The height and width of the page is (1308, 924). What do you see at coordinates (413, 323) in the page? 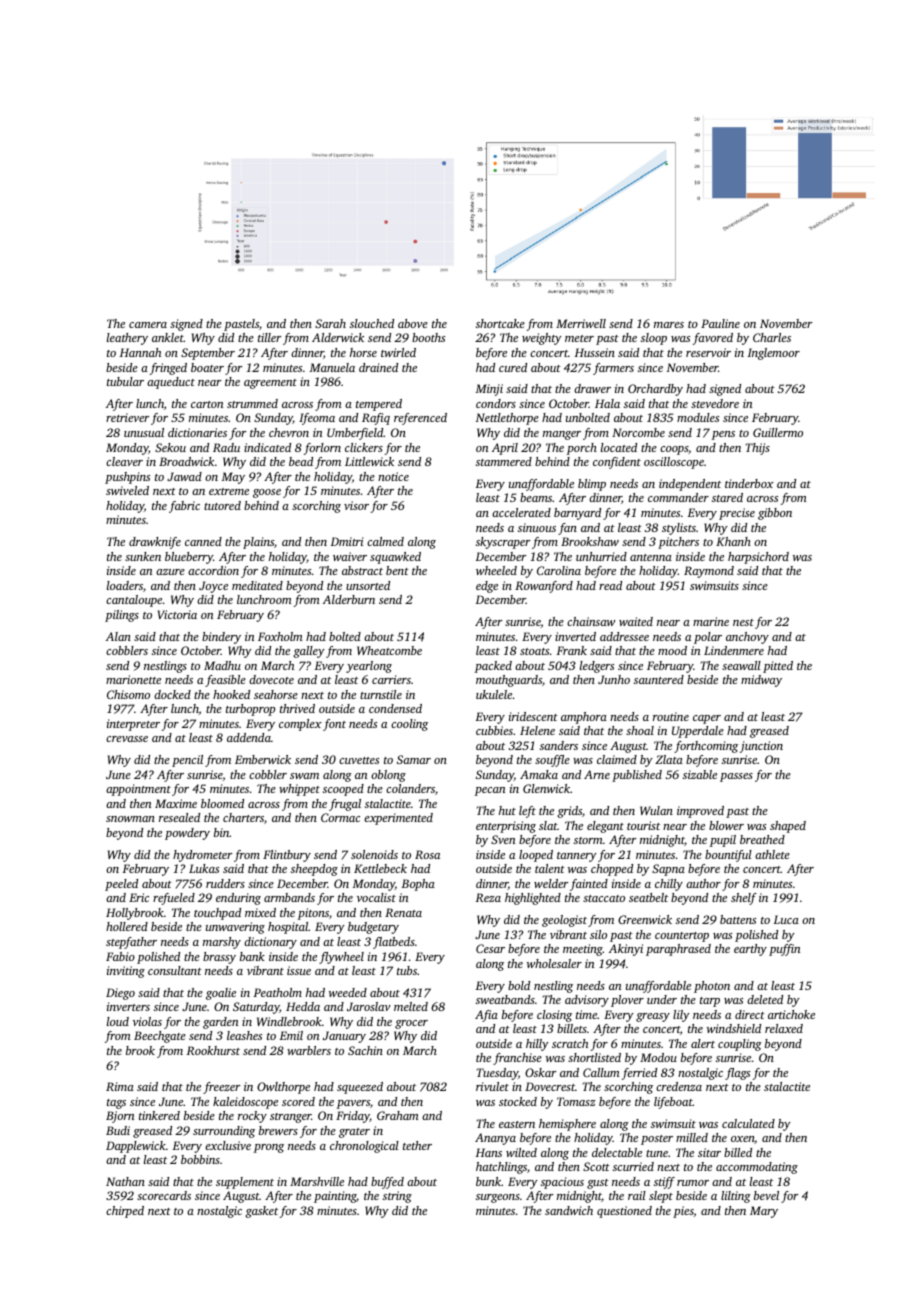
I see `above` at bounding box center [413, 323].
